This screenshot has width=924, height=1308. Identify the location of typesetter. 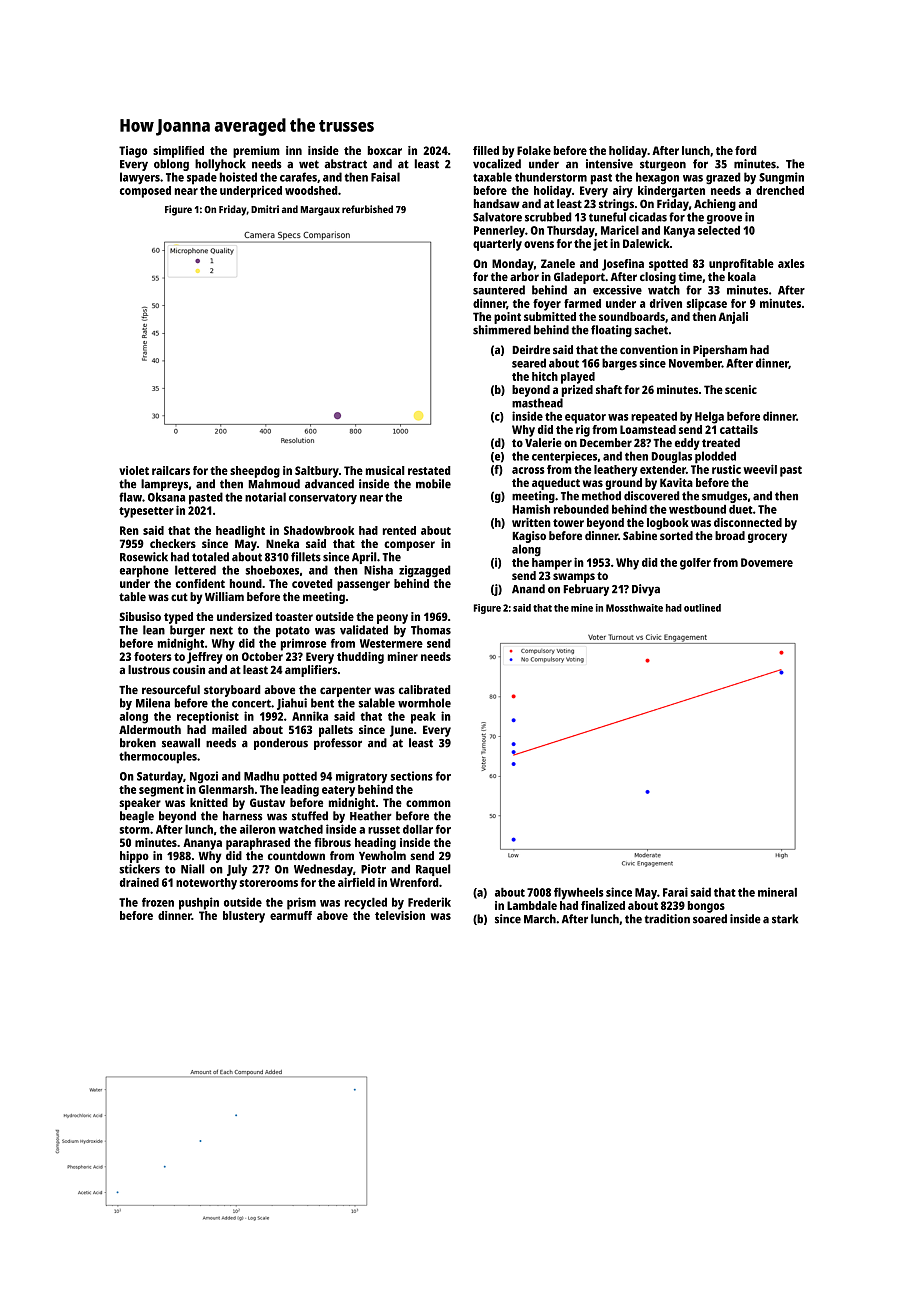
(146, 512).
